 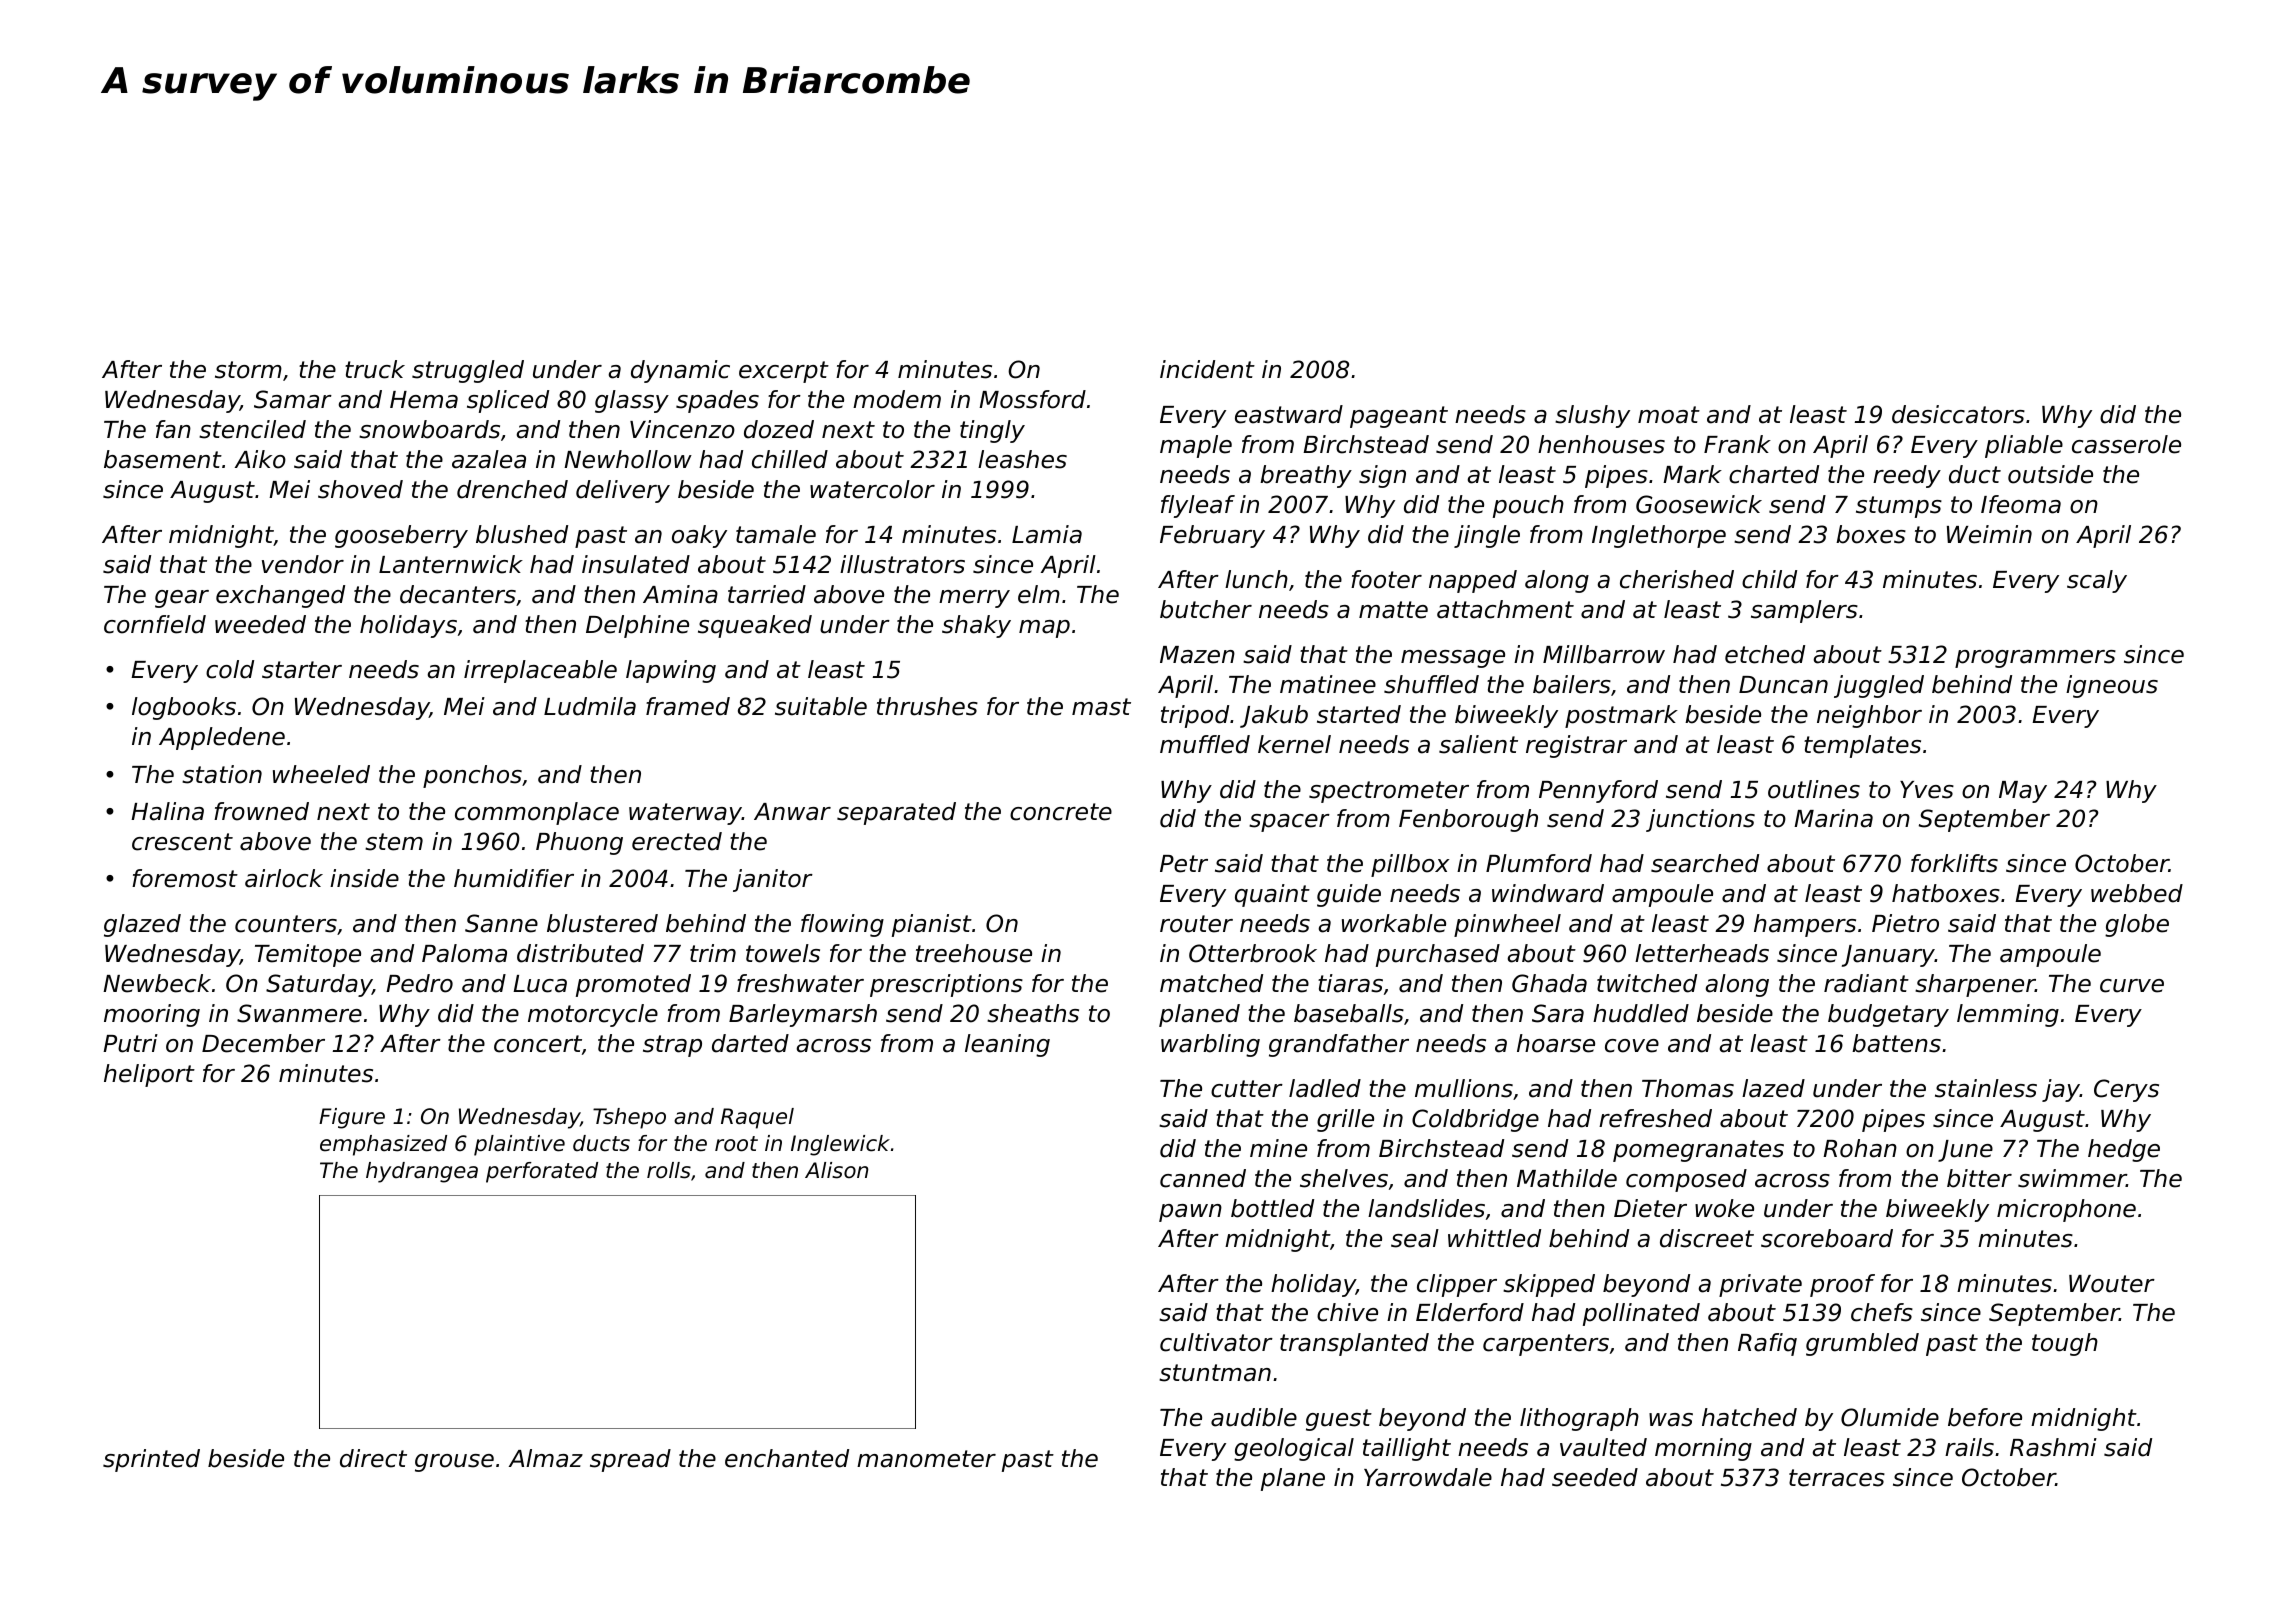 What do you see at coordinates (1294, 744) in the image?
I see `kernel` at bounding box center [1294, 744].
